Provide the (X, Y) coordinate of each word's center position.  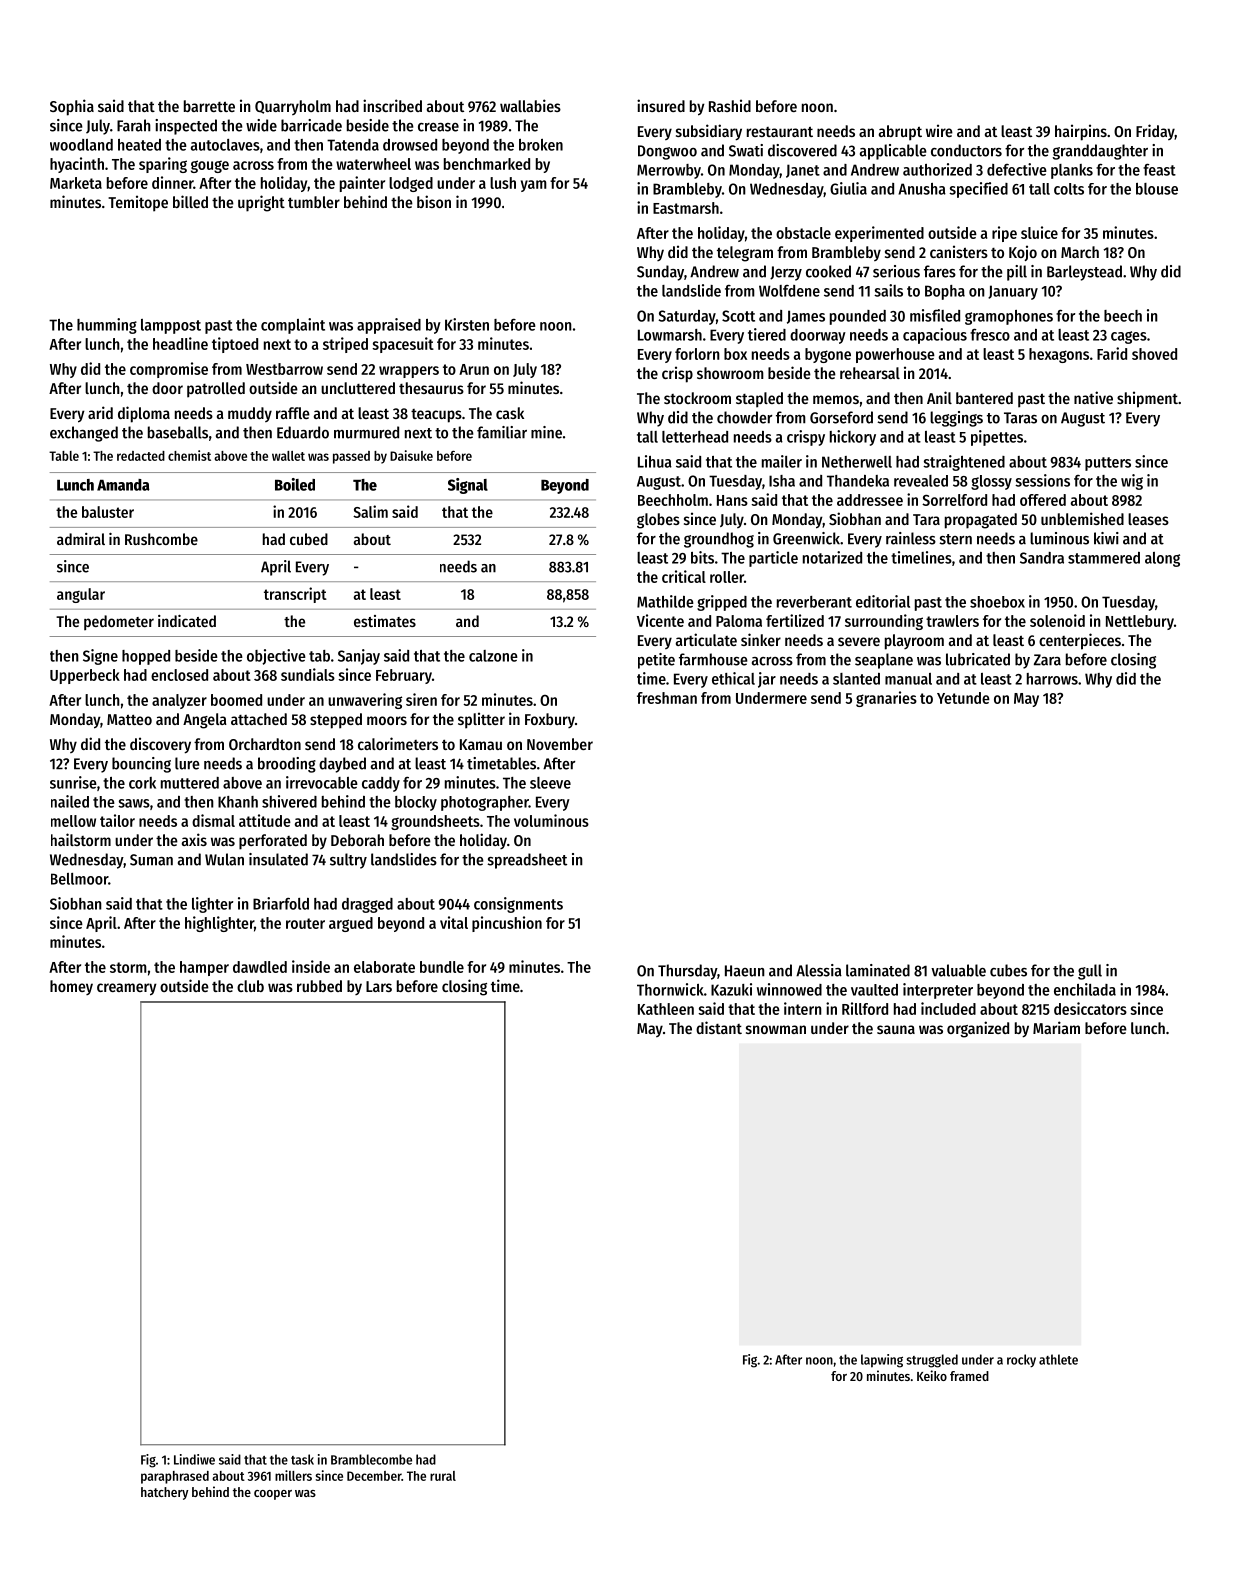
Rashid (730, 105)
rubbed (319, 986)
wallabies (530, 105)
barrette (209, 106)
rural (443, 1476)
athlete (1058, 1359)
